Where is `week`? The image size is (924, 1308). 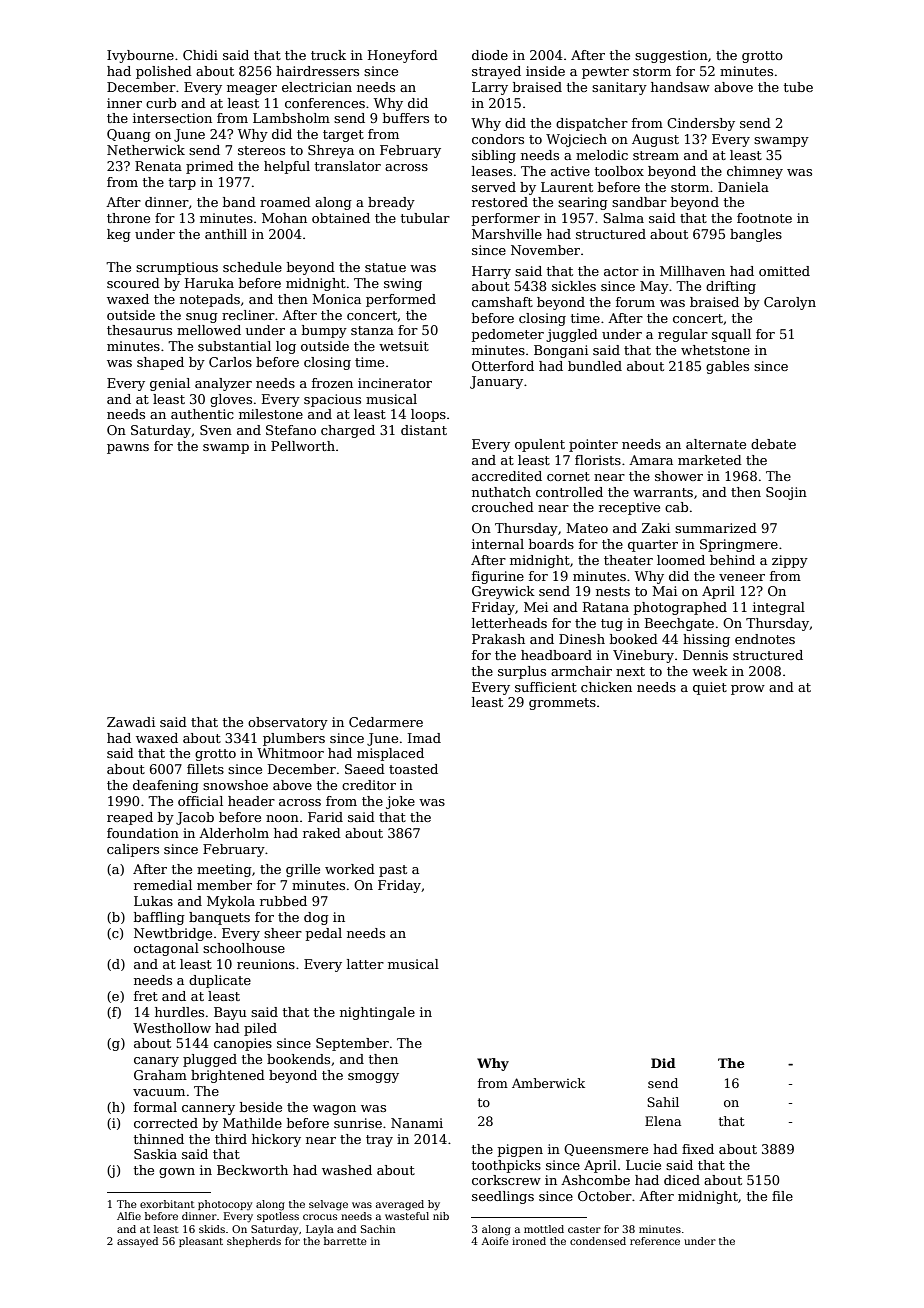
week is located at coordinates (710, 671).
